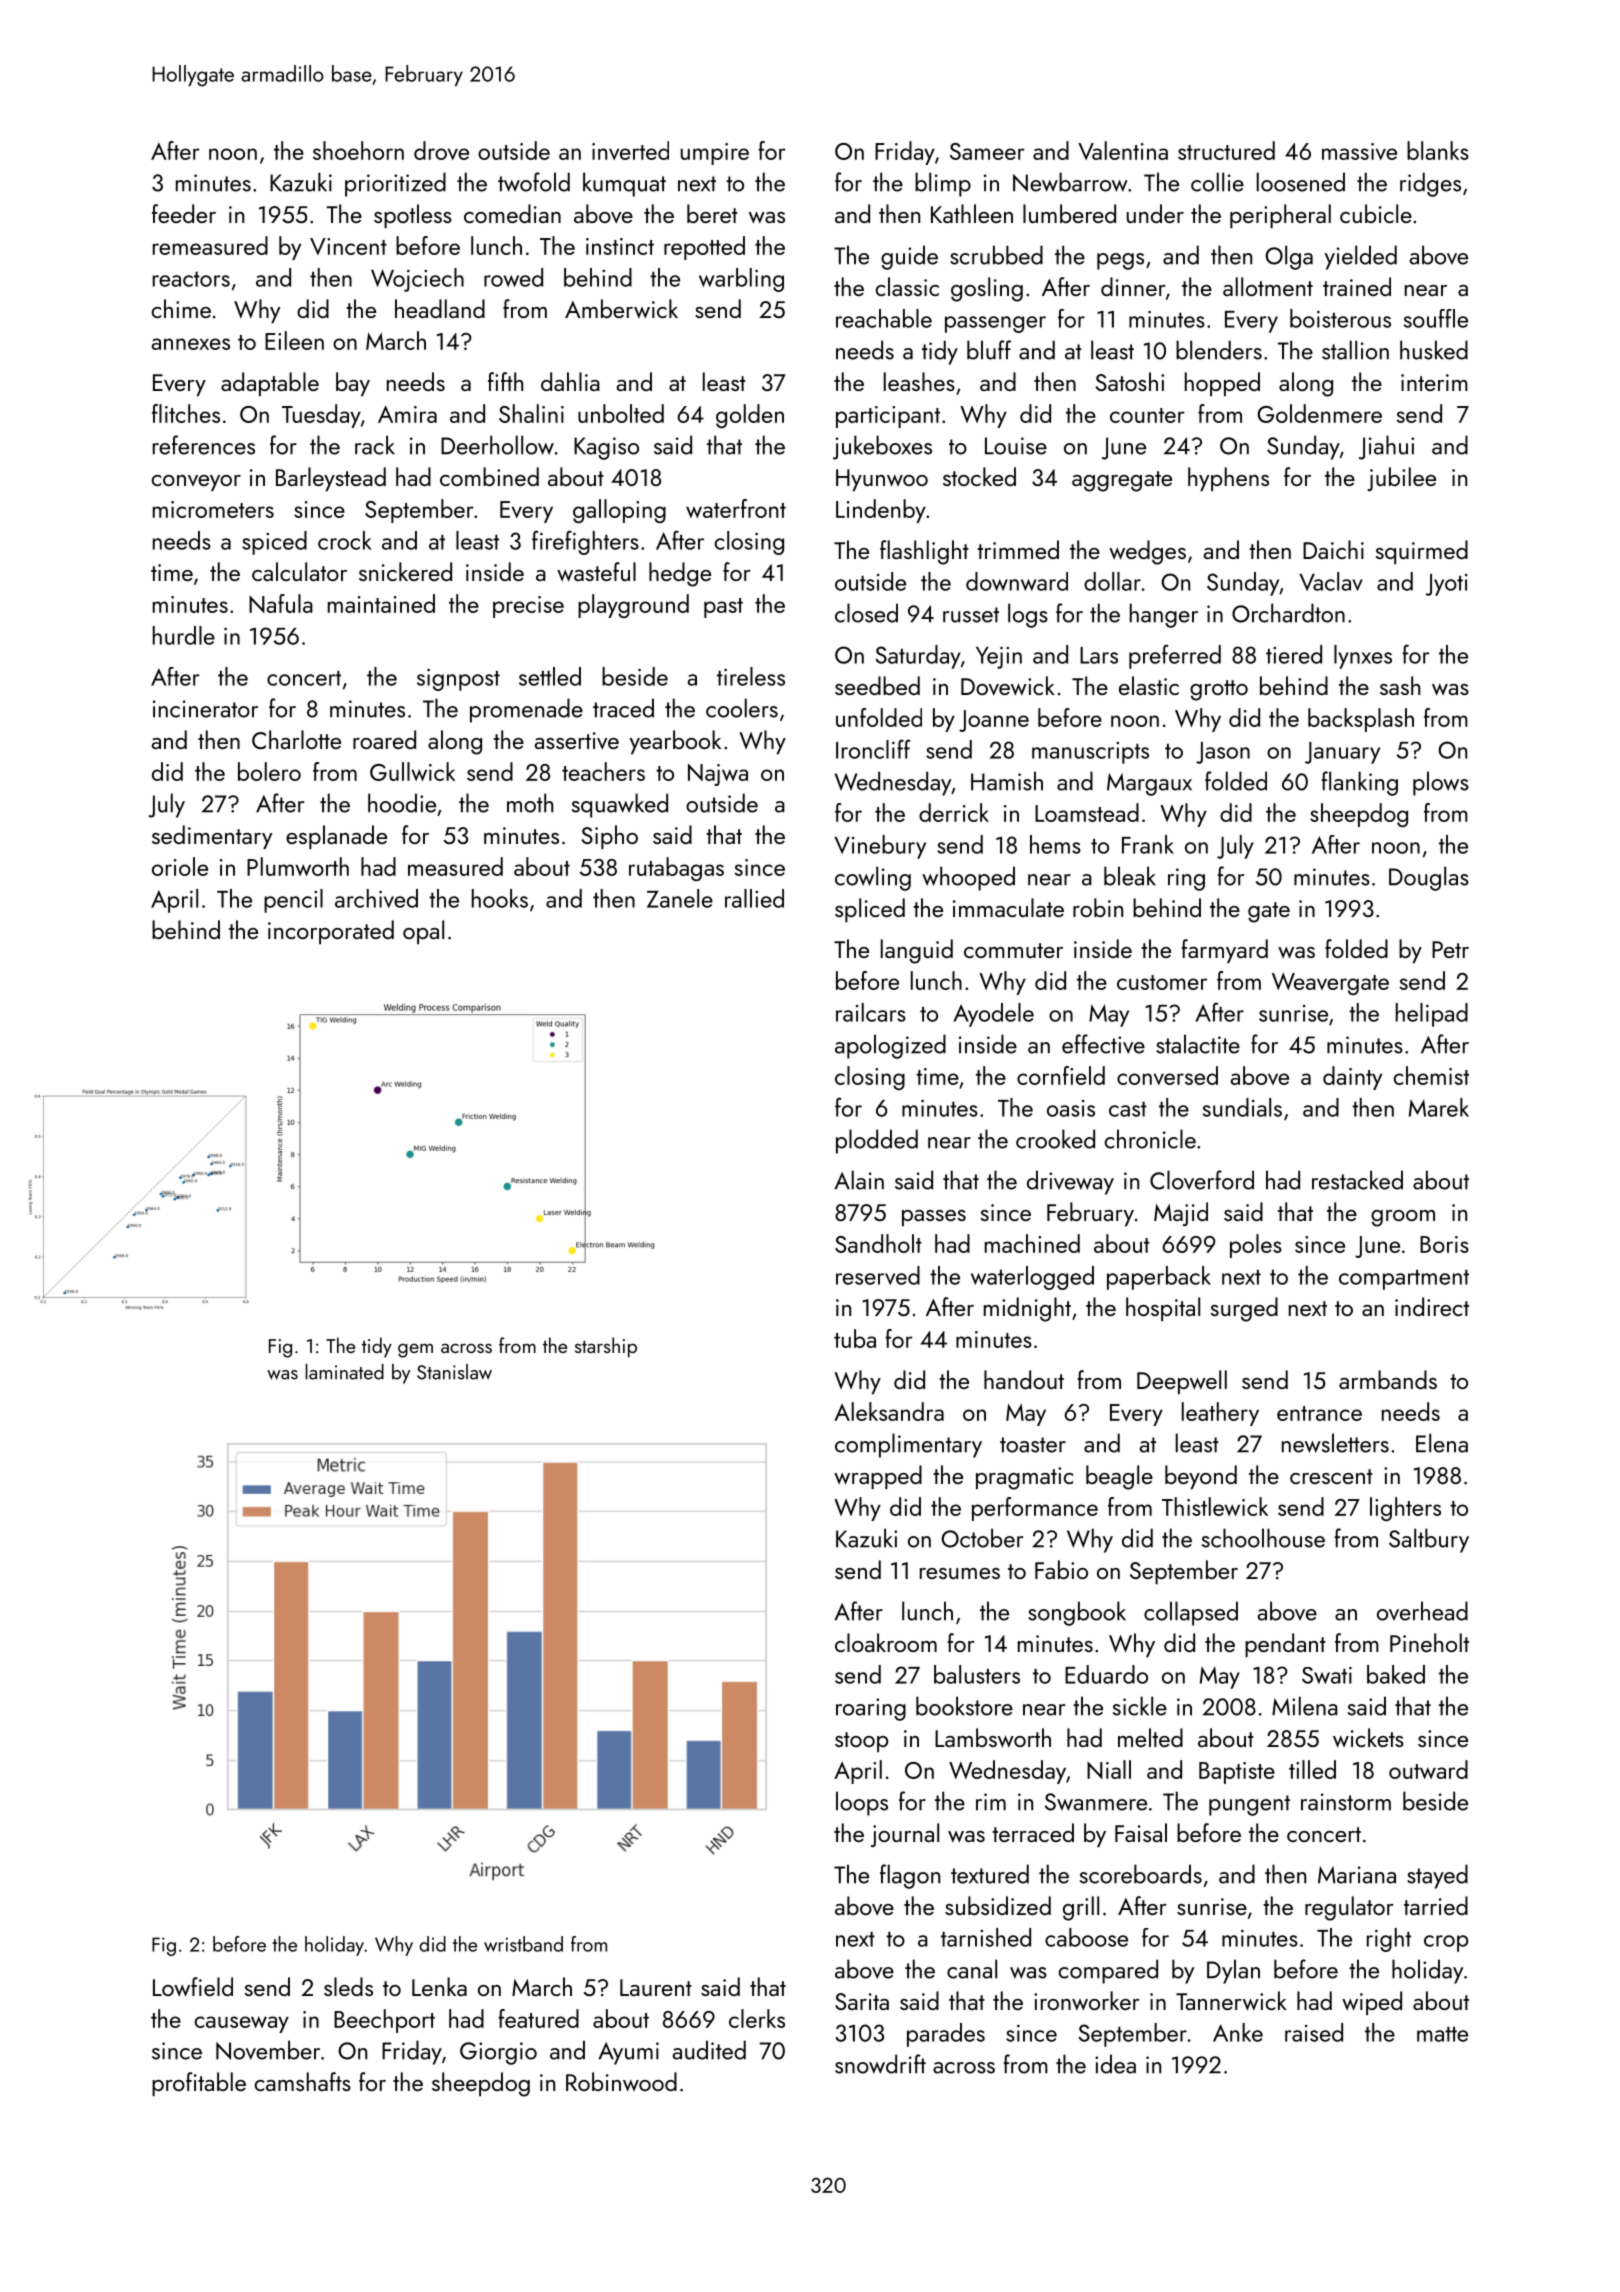  Describe the element at coordinates (415, 1350) in the image. I see `gem` at that location.
